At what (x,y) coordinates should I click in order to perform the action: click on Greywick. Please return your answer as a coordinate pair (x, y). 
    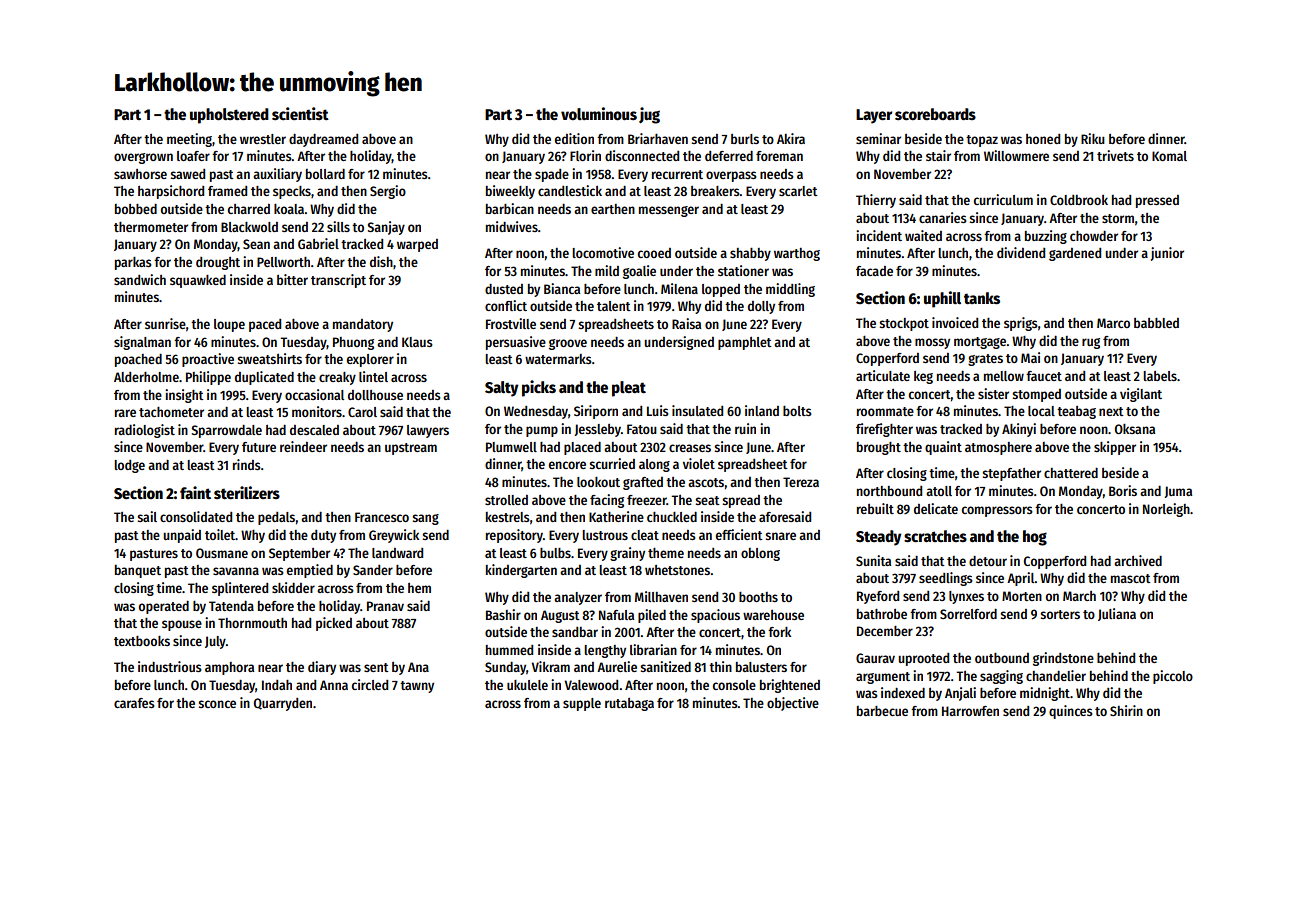
    Looking at the image, I should click on (394, 536).
